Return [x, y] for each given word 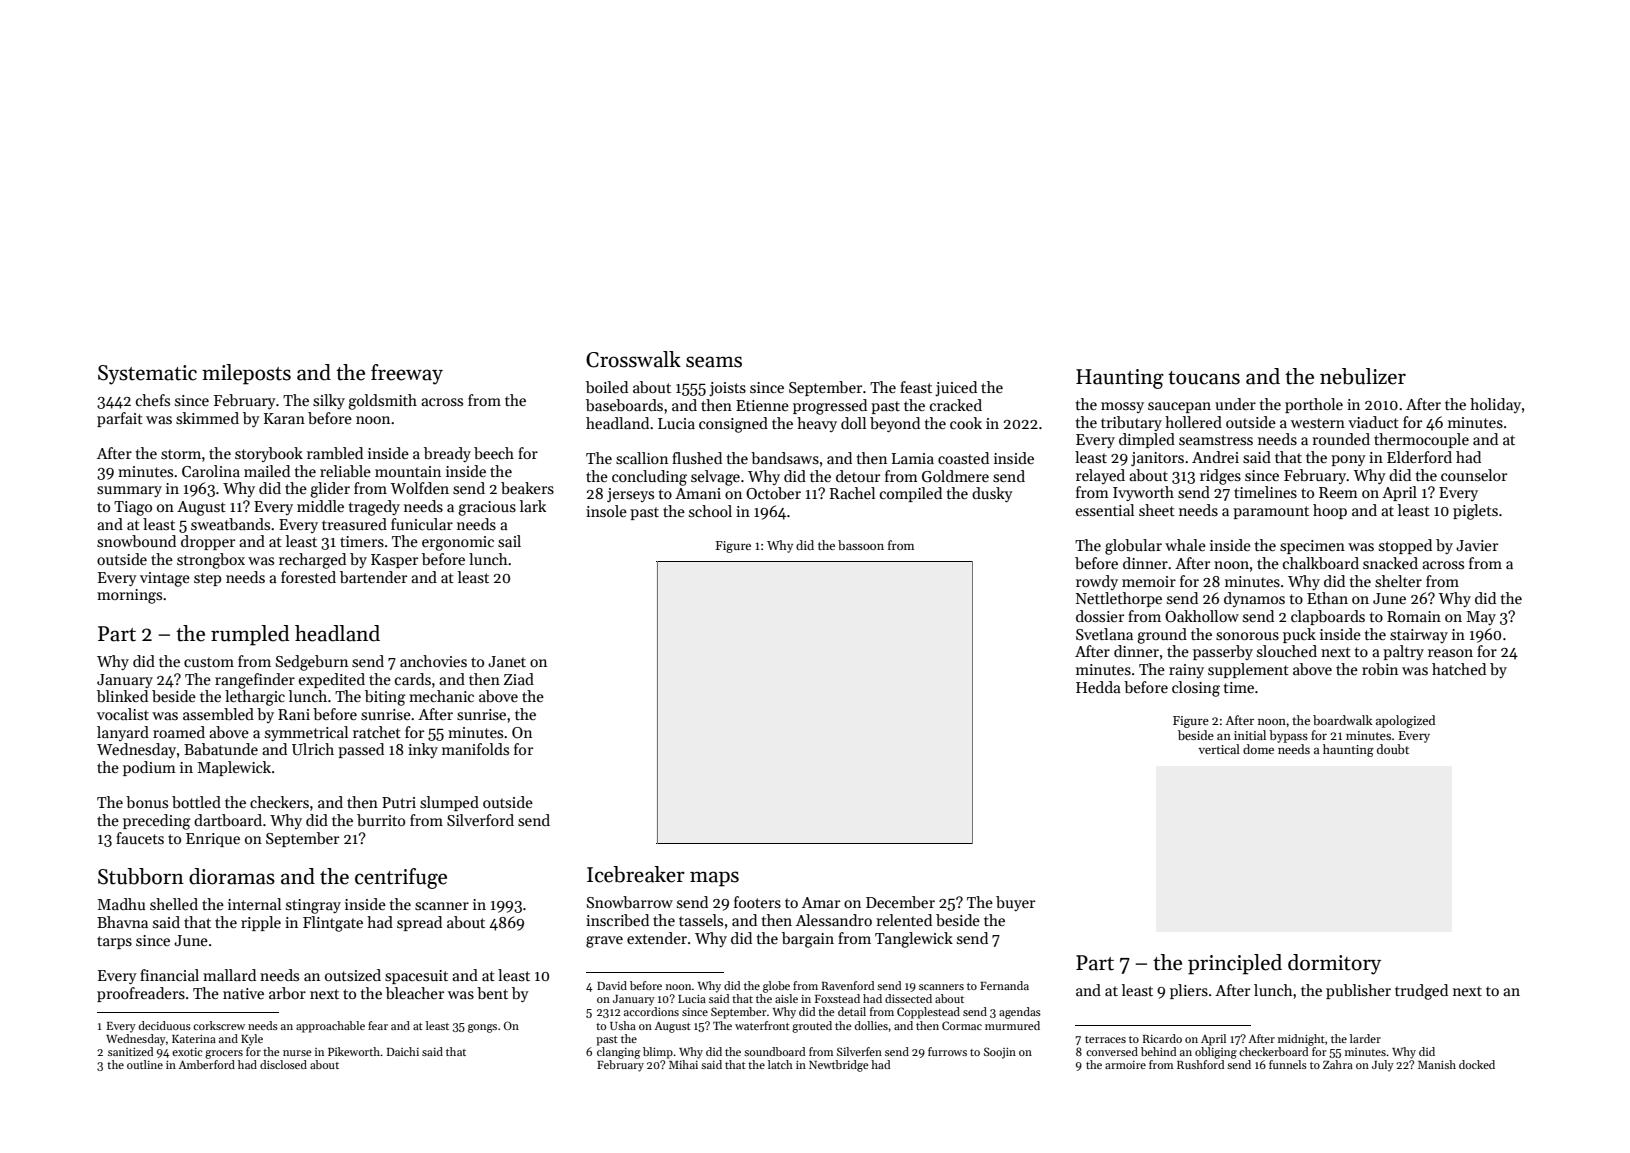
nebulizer [1363, 376]
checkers [279, 802]
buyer [1015, 903]
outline [145, 1064]
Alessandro [834, 920]
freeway [407, 374]
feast [916, 387]
